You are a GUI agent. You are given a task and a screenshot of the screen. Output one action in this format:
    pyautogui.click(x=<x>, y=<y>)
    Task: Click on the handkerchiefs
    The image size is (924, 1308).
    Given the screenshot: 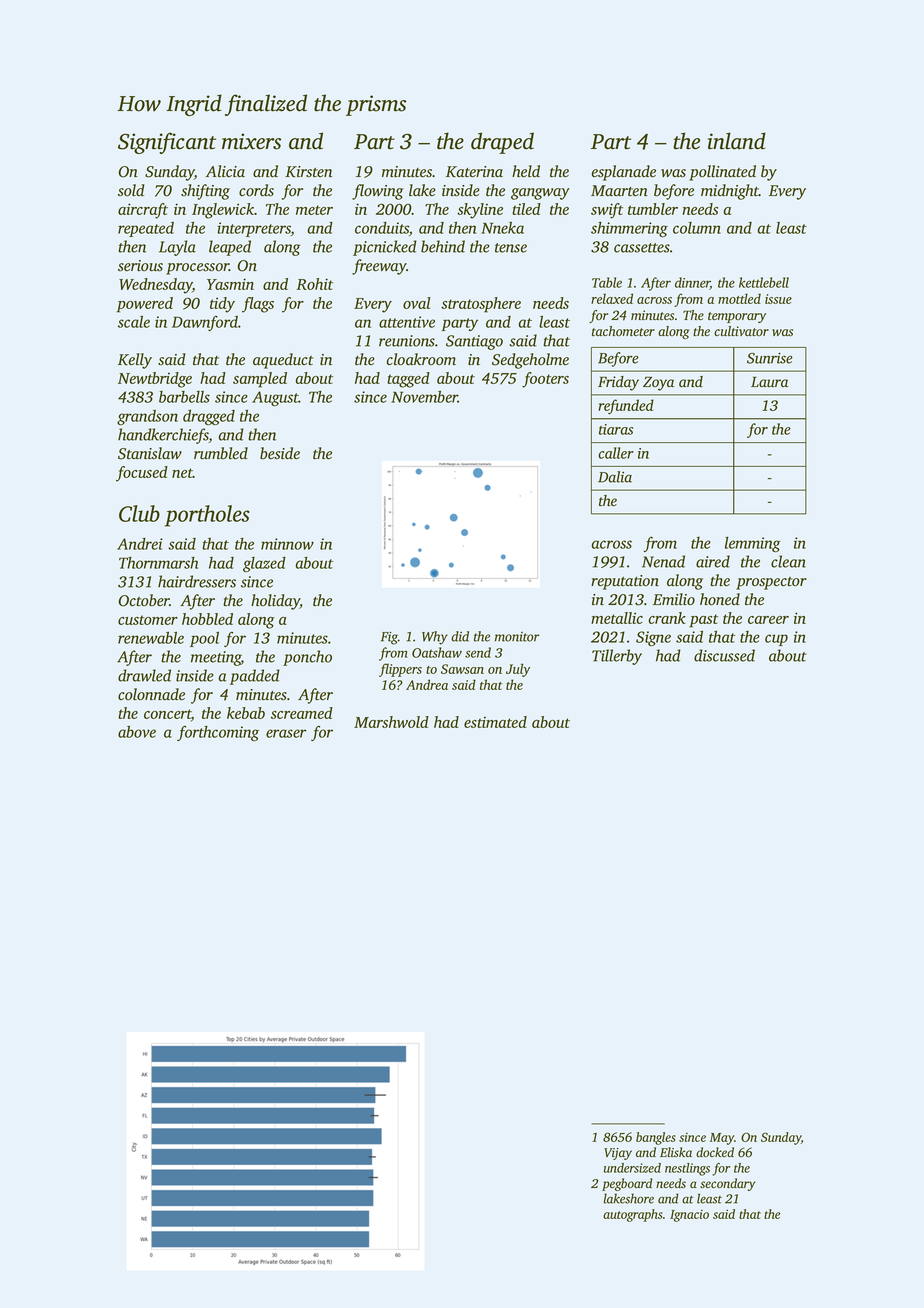 What is the action you would take?
    pyautogui.click(x=163, y=436)
